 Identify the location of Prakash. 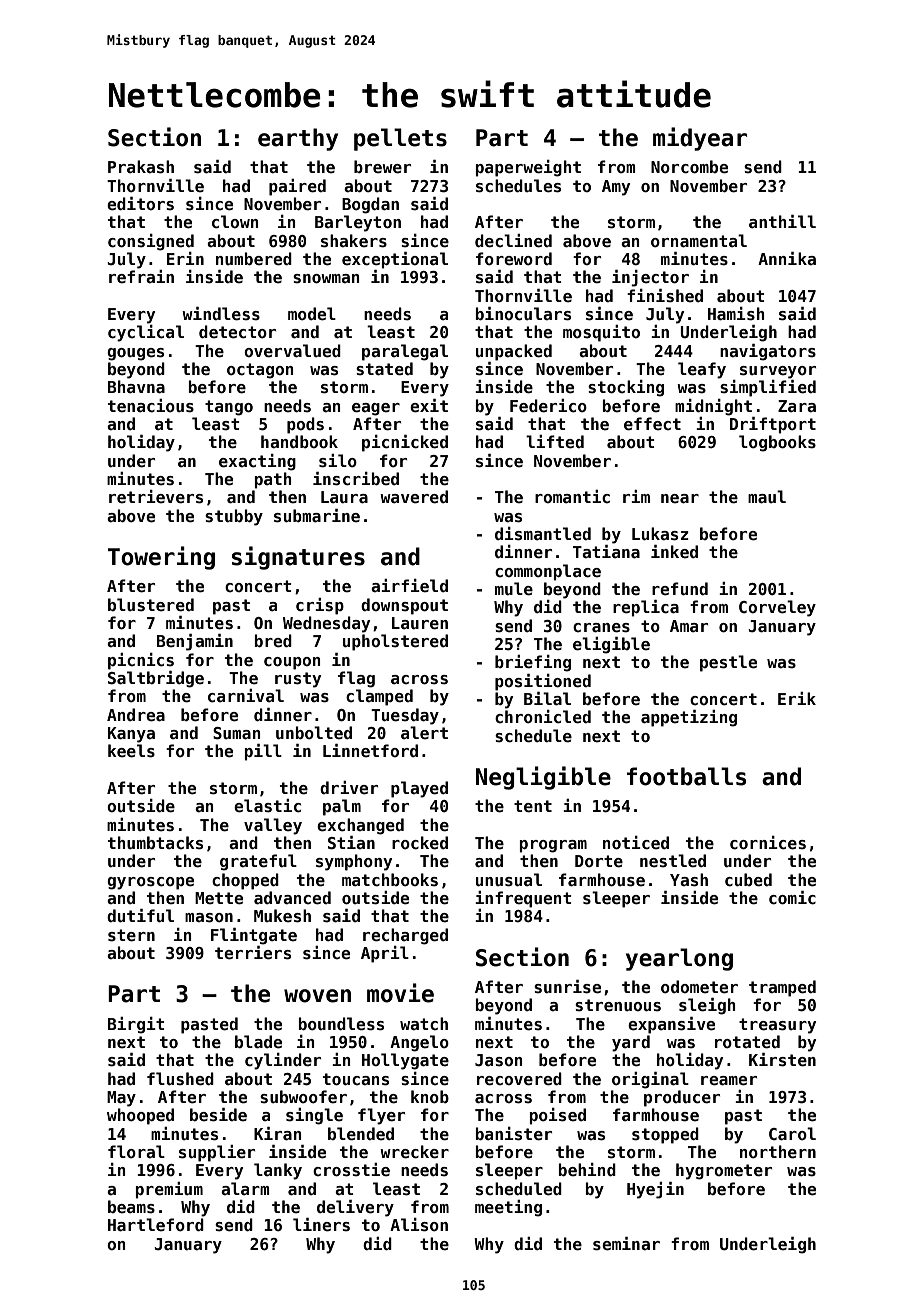
(141, 167).
